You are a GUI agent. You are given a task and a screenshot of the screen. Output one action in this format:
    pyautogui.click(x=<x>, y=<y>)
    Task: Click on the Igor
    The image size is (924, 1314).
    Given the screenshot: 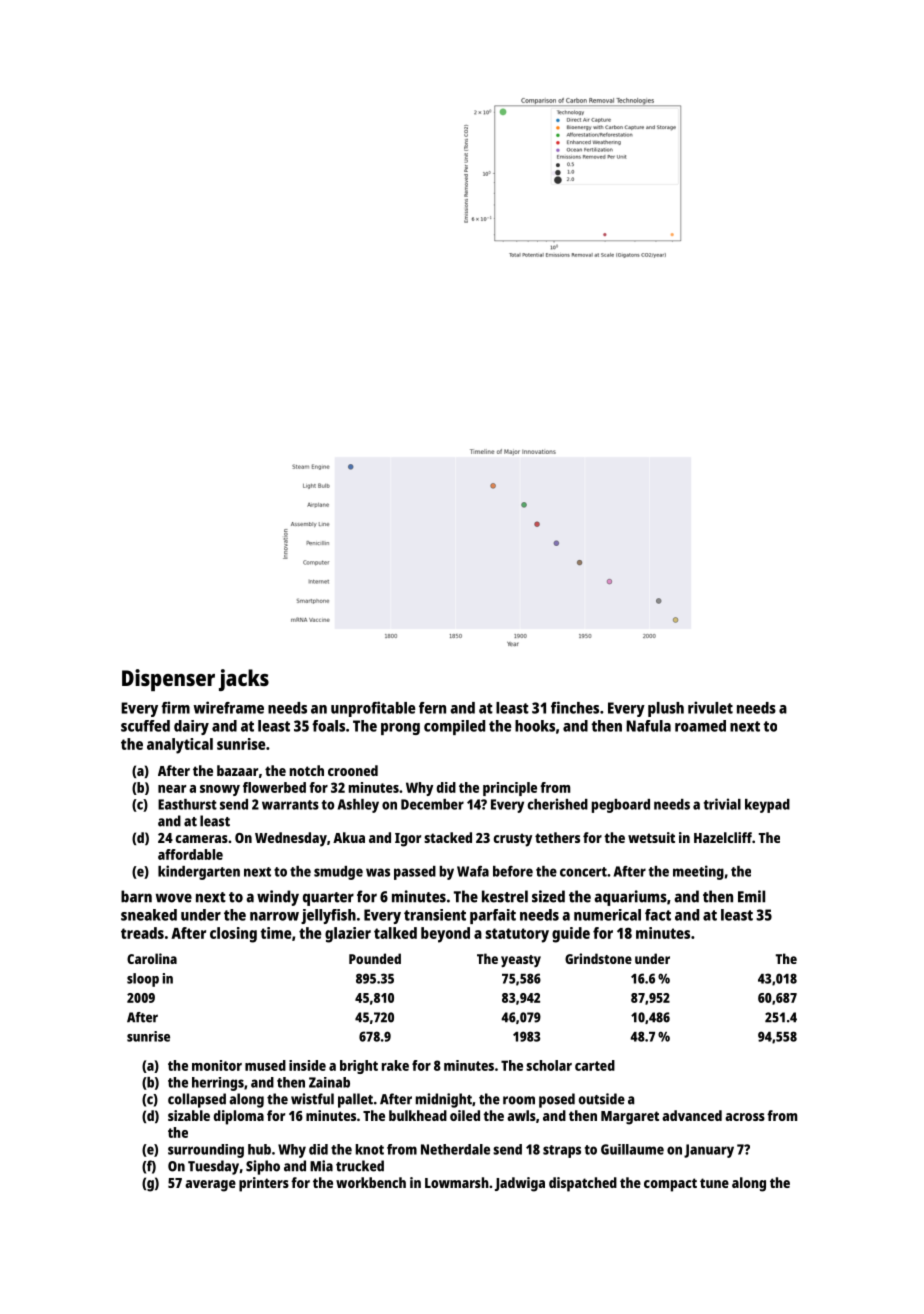 What is the action you would take?
    pyautogui.click(x=408, y=840)
